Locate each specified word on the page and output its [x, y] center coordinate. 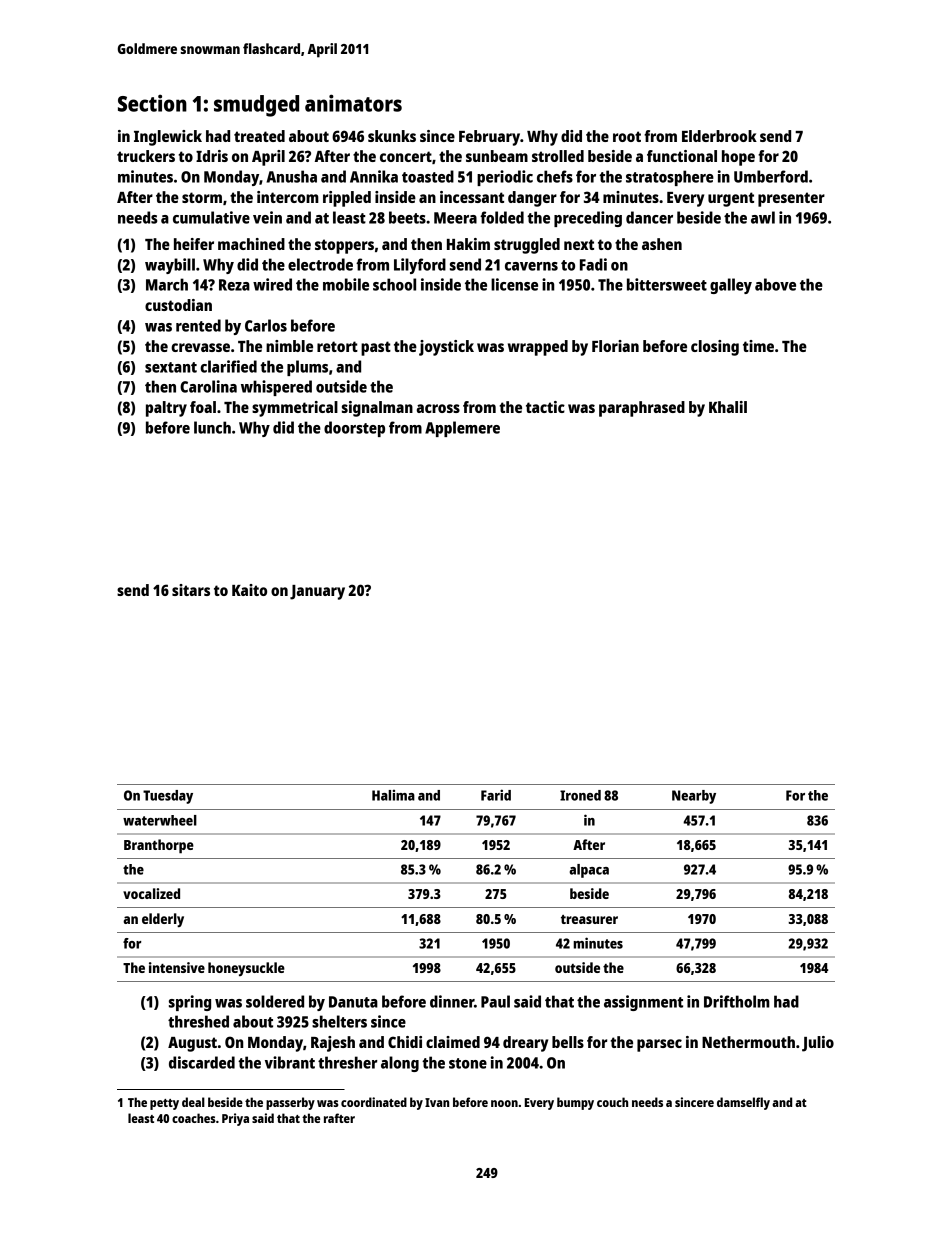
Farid [496, 795]
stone [468, 1063]
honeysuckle [246, 969]
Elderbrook [719, 136]
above [775, 284]
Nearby [694, 797]
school [394, 284]
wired [272, 284]
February [489, 138]
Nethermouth [748, 1042]
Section [152, 103]
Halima [393, 795]
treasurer [589, 919]
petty [164, 1104]
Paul [495, 1001]
